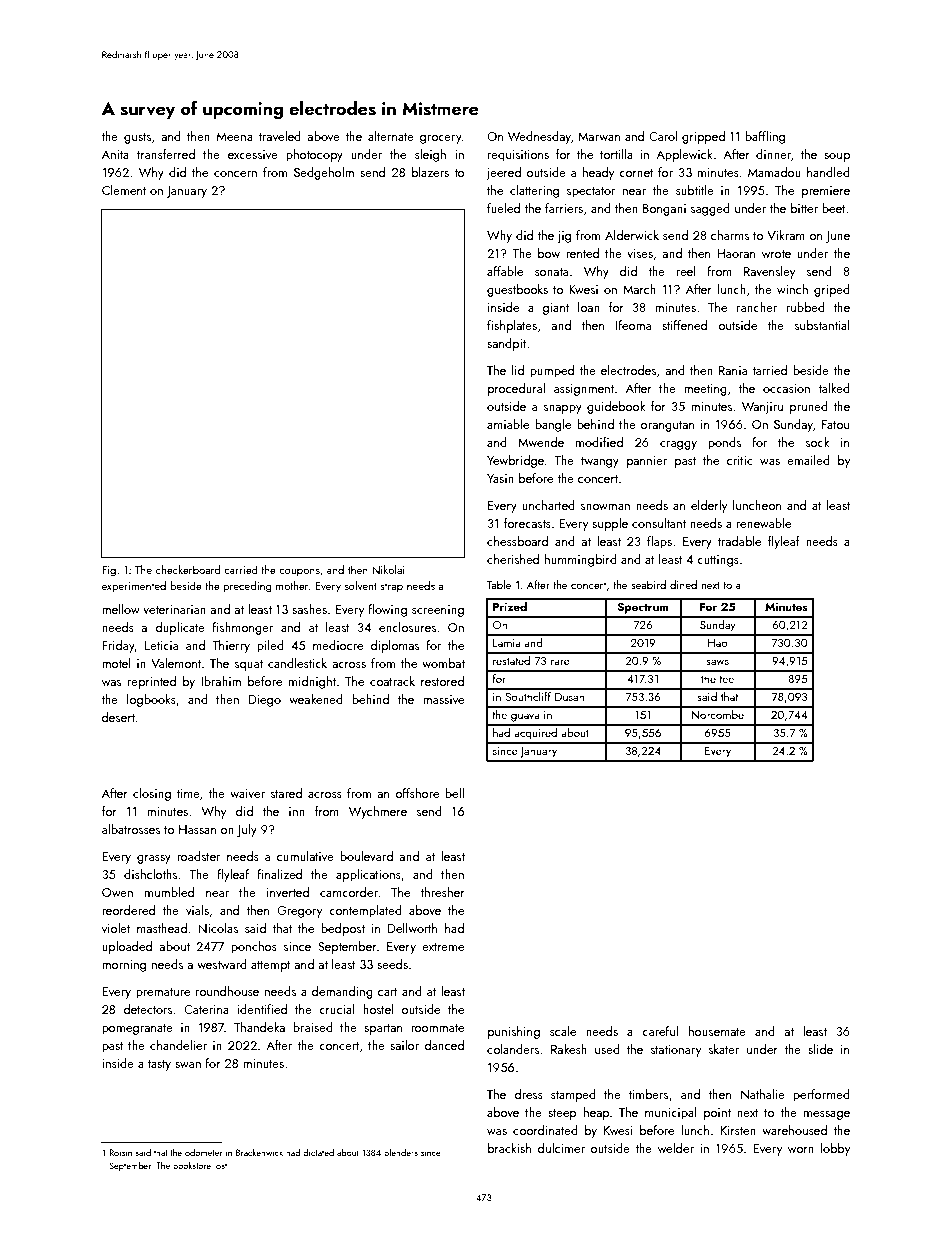  Describe the element at coordinates (299, 572) in the screenshot. I see `coupons` at that location.
